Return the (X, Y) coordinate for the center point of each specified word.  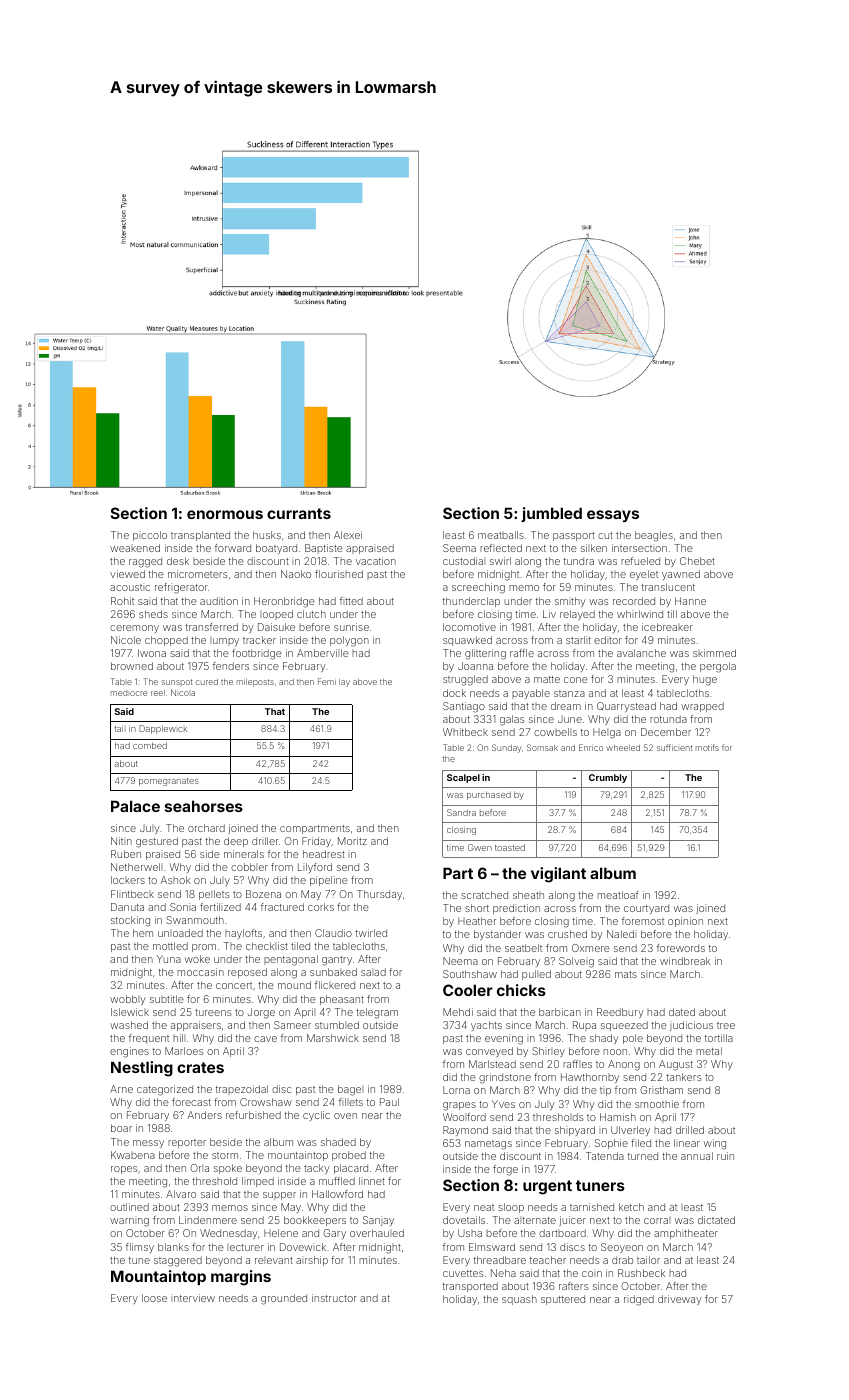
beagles (654, 536)
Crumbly (608, 778)
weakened (135, 548)
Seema (459, 548)
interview (193, 1298)
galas (512, 720)
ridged (639, 1300)
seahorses (204, 806)
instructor (334, 1298)
